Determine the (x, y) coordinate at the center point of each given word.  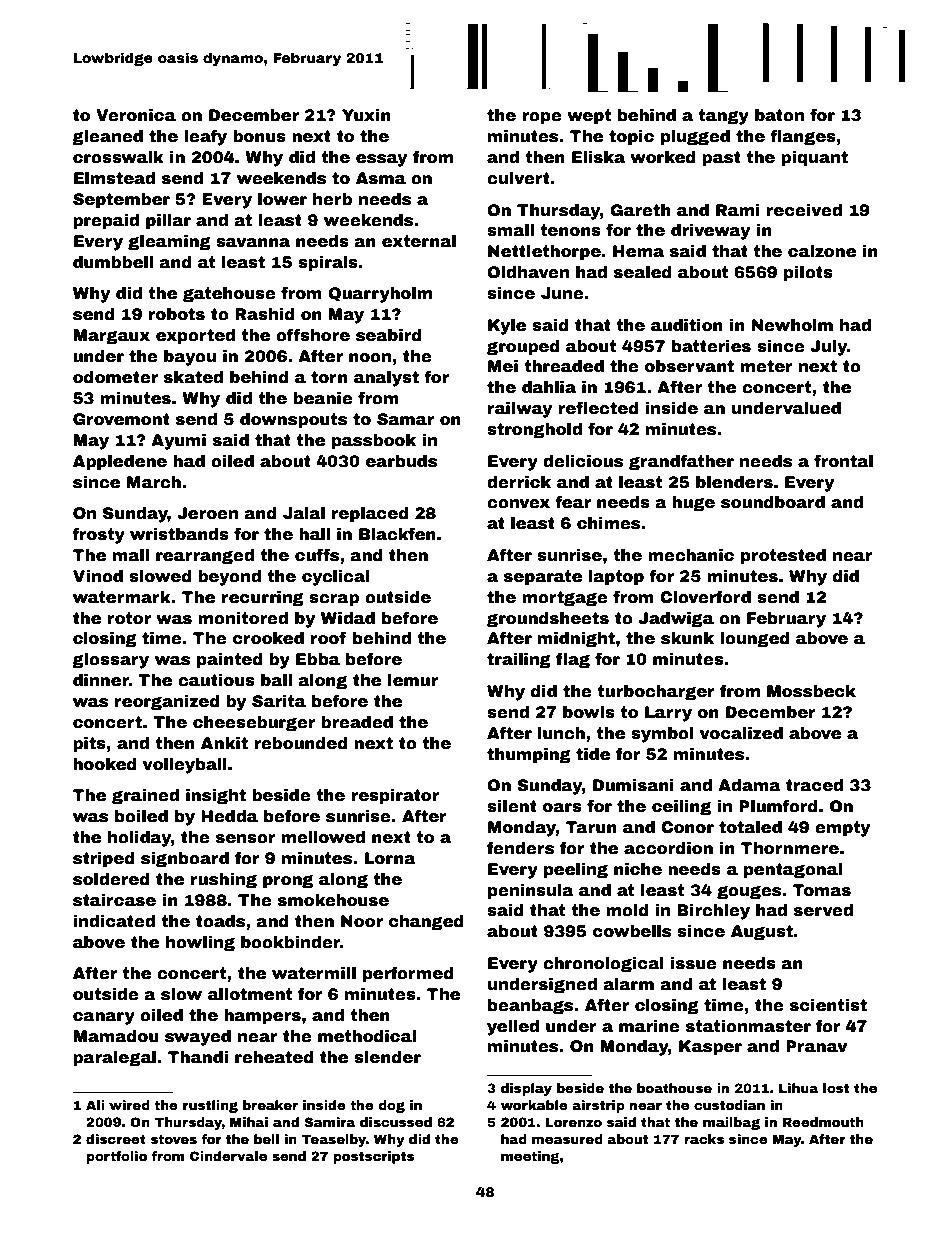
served (823, 910)
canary (104, 1018)
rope (542, 118)
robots (177, 314)
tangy (723, 117)
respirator (395, 797)
